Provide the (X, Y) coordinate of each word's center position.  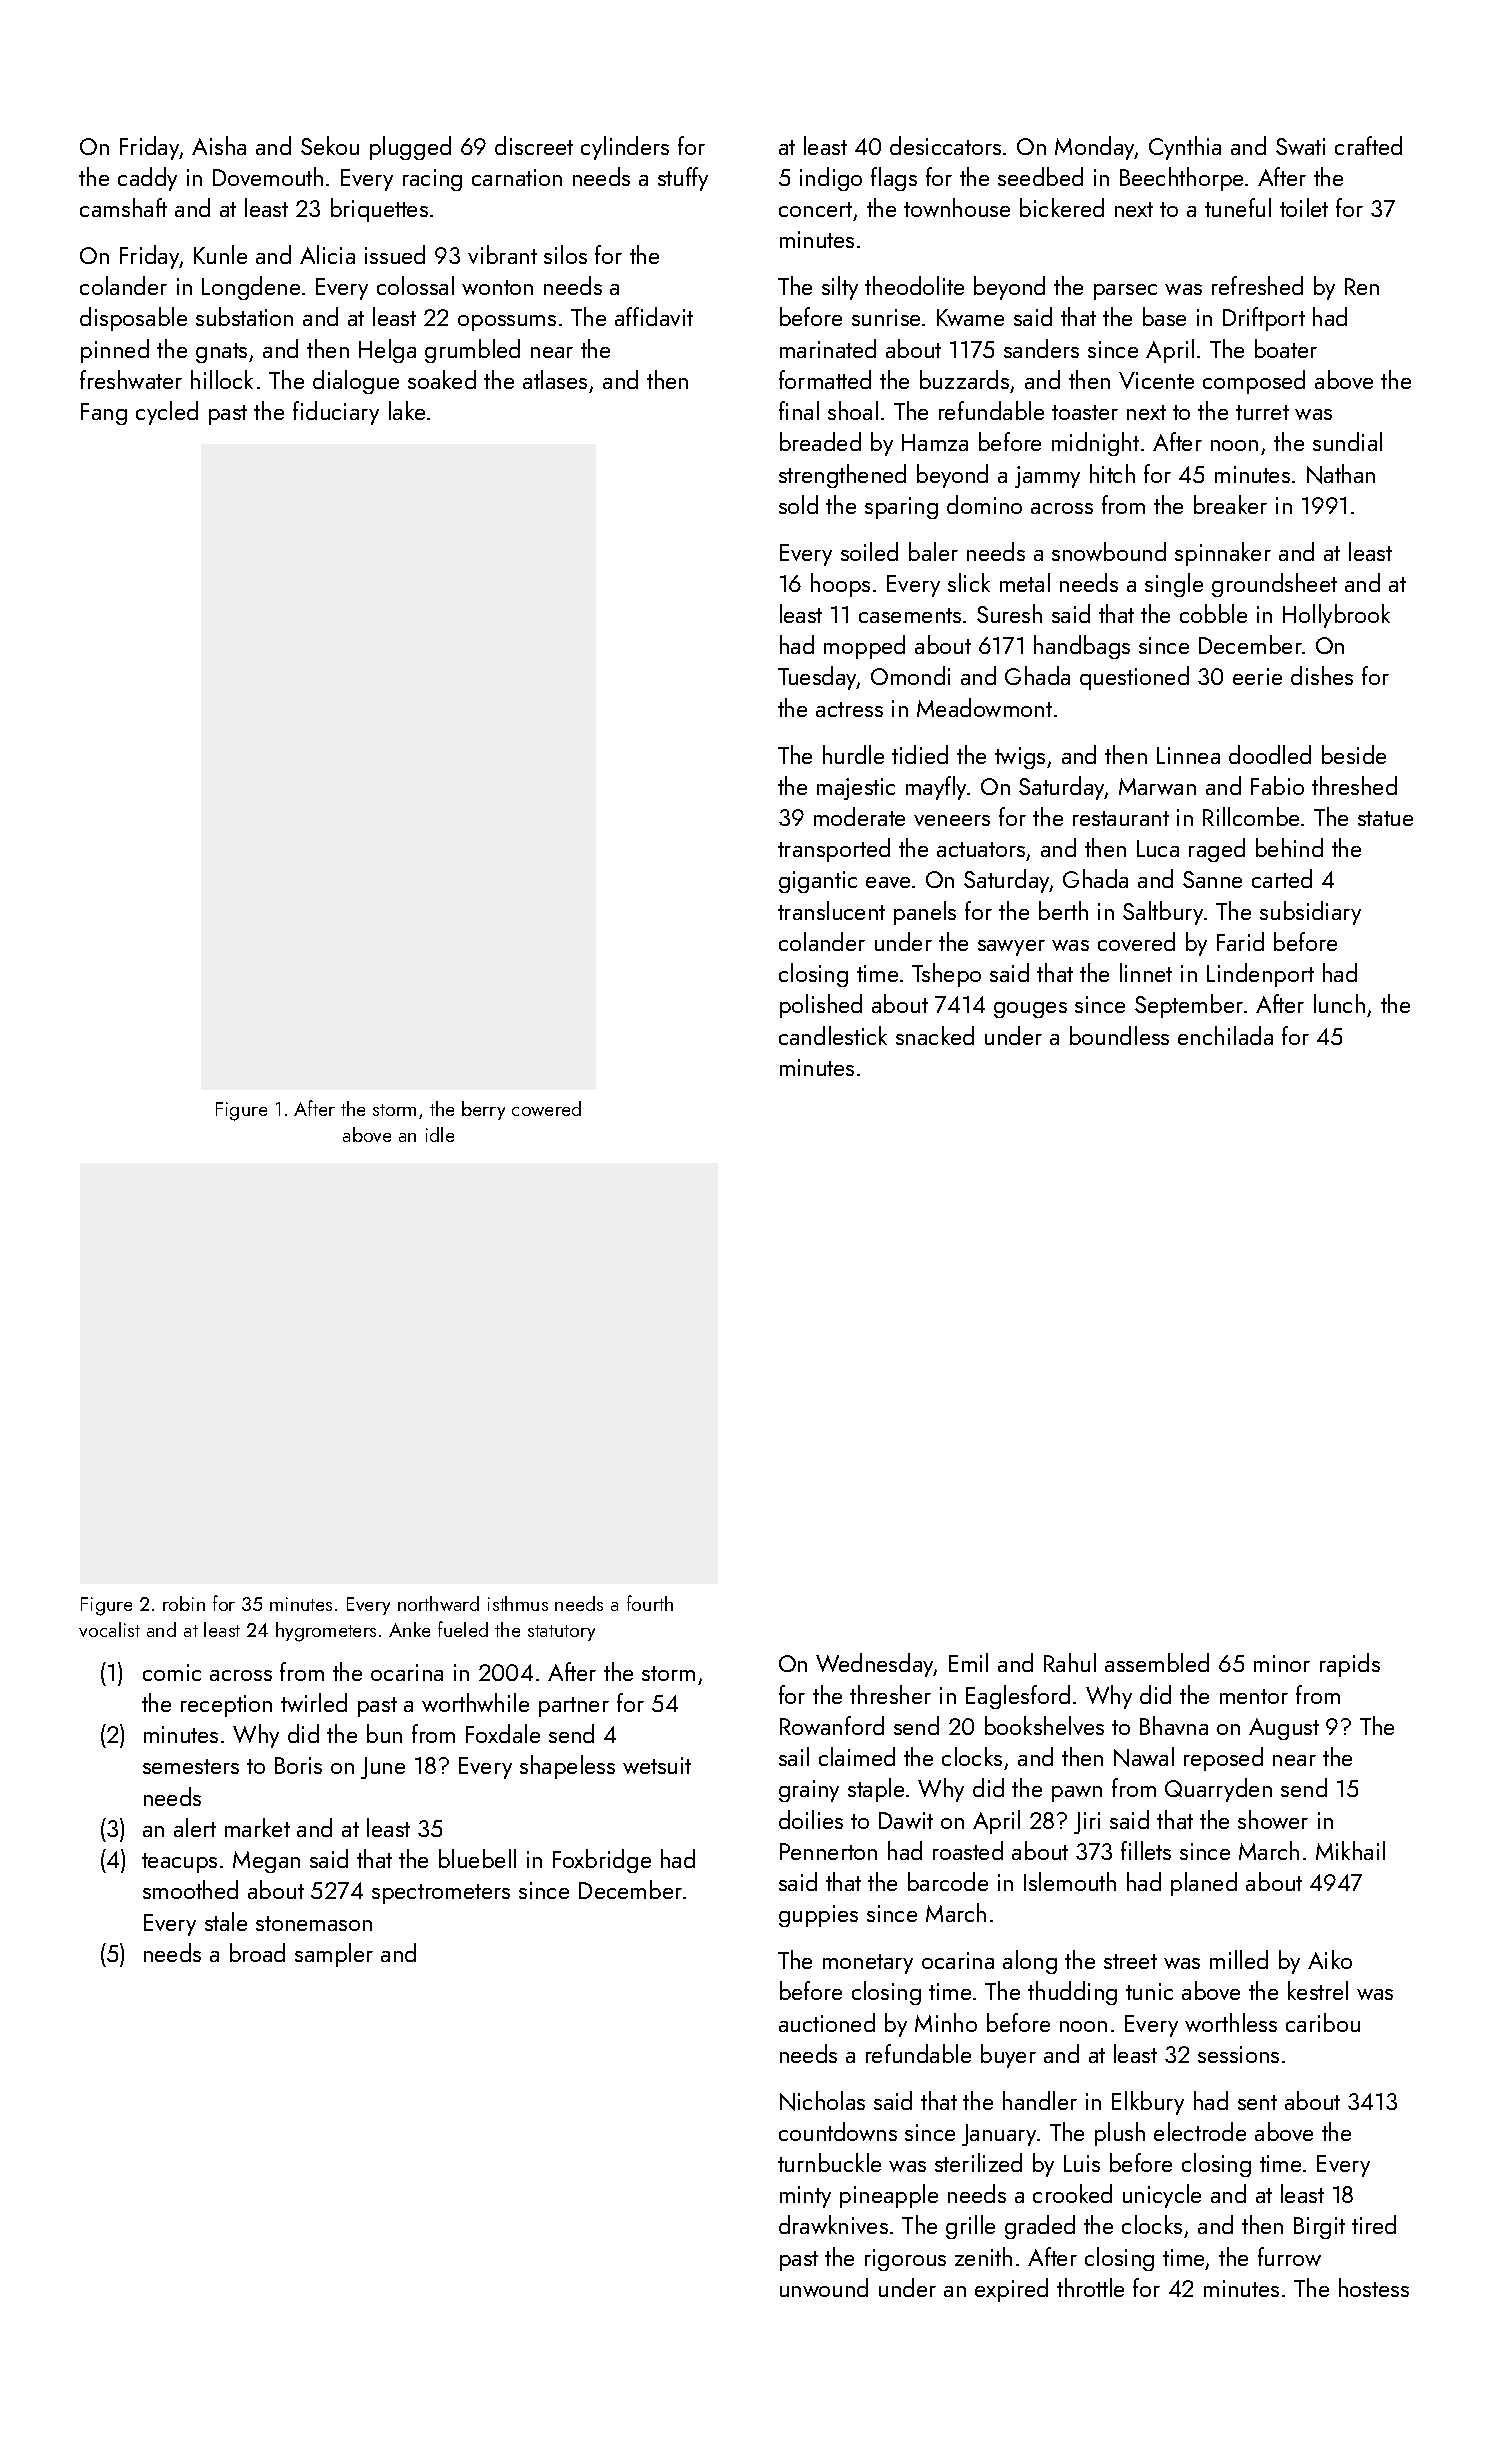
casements (910, 615)
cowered (546, 1108)
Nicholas (822, 2101)
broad (257, 1952)
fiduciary (336, 413)
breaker (1230, 504)
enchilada (1225, 1035)
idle (440, 1134)
